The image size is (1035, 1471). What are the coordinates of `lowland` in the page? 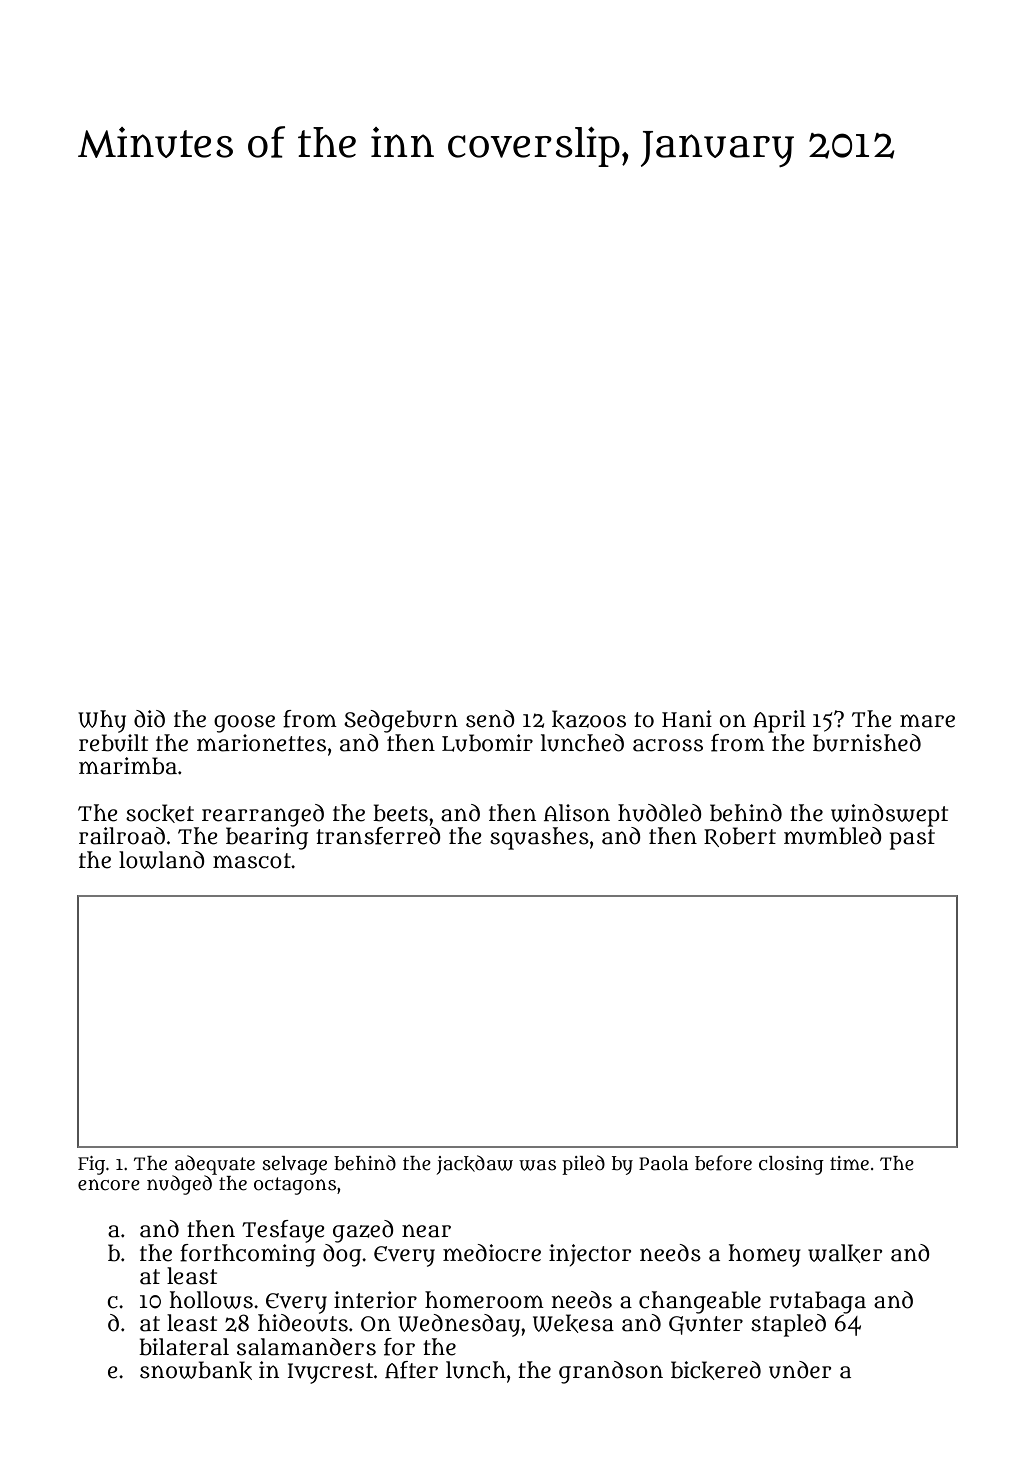 It's located at (162, 860).
